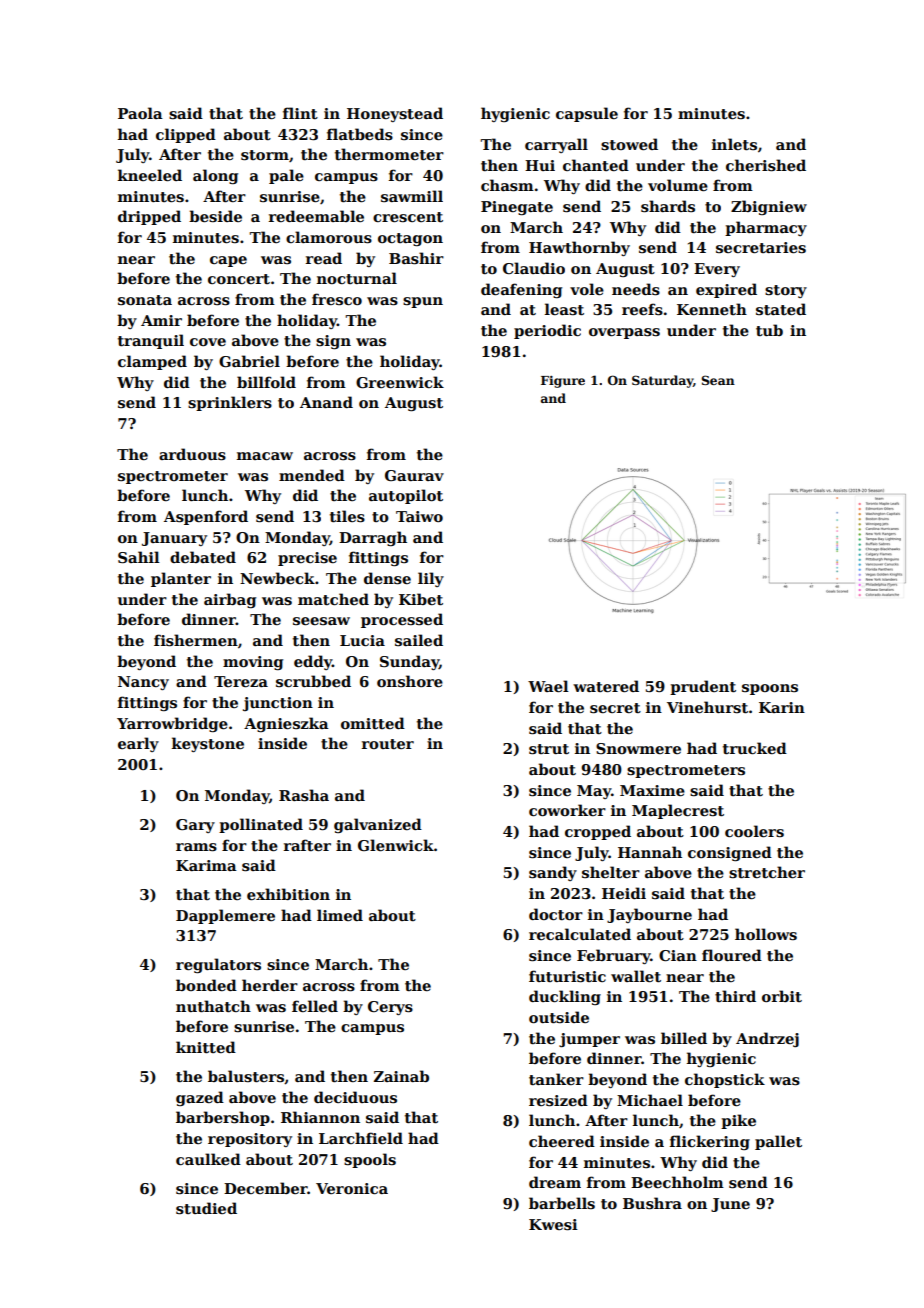 This screenshot has height=1308, width=924. What do you see at coordinates (769, 207) in the screenshot?
I see `Zbigniew` at bounding box center [769, 207].
